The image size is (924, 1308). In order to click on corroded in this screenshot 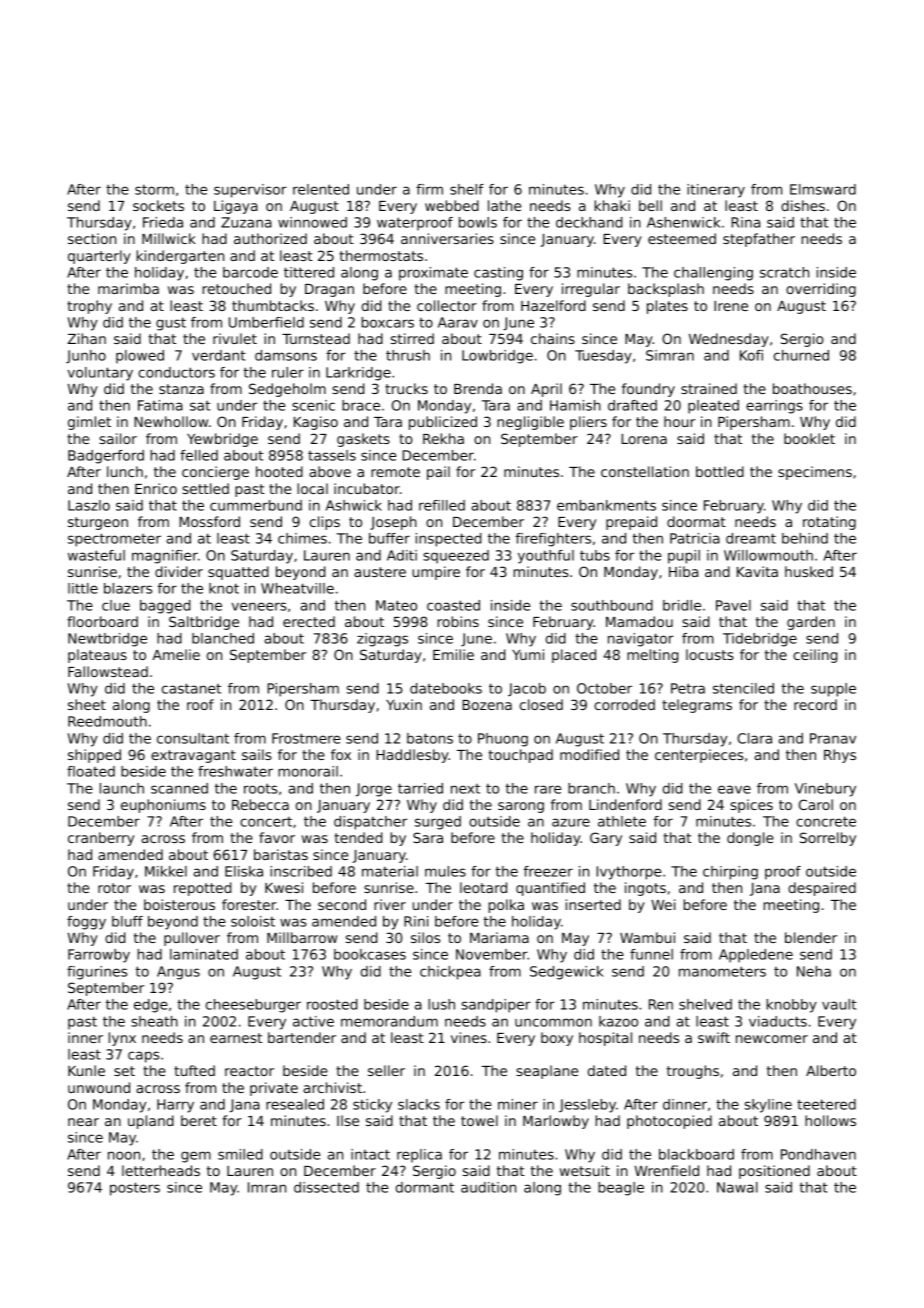, I will do `click(624, 704)`.
